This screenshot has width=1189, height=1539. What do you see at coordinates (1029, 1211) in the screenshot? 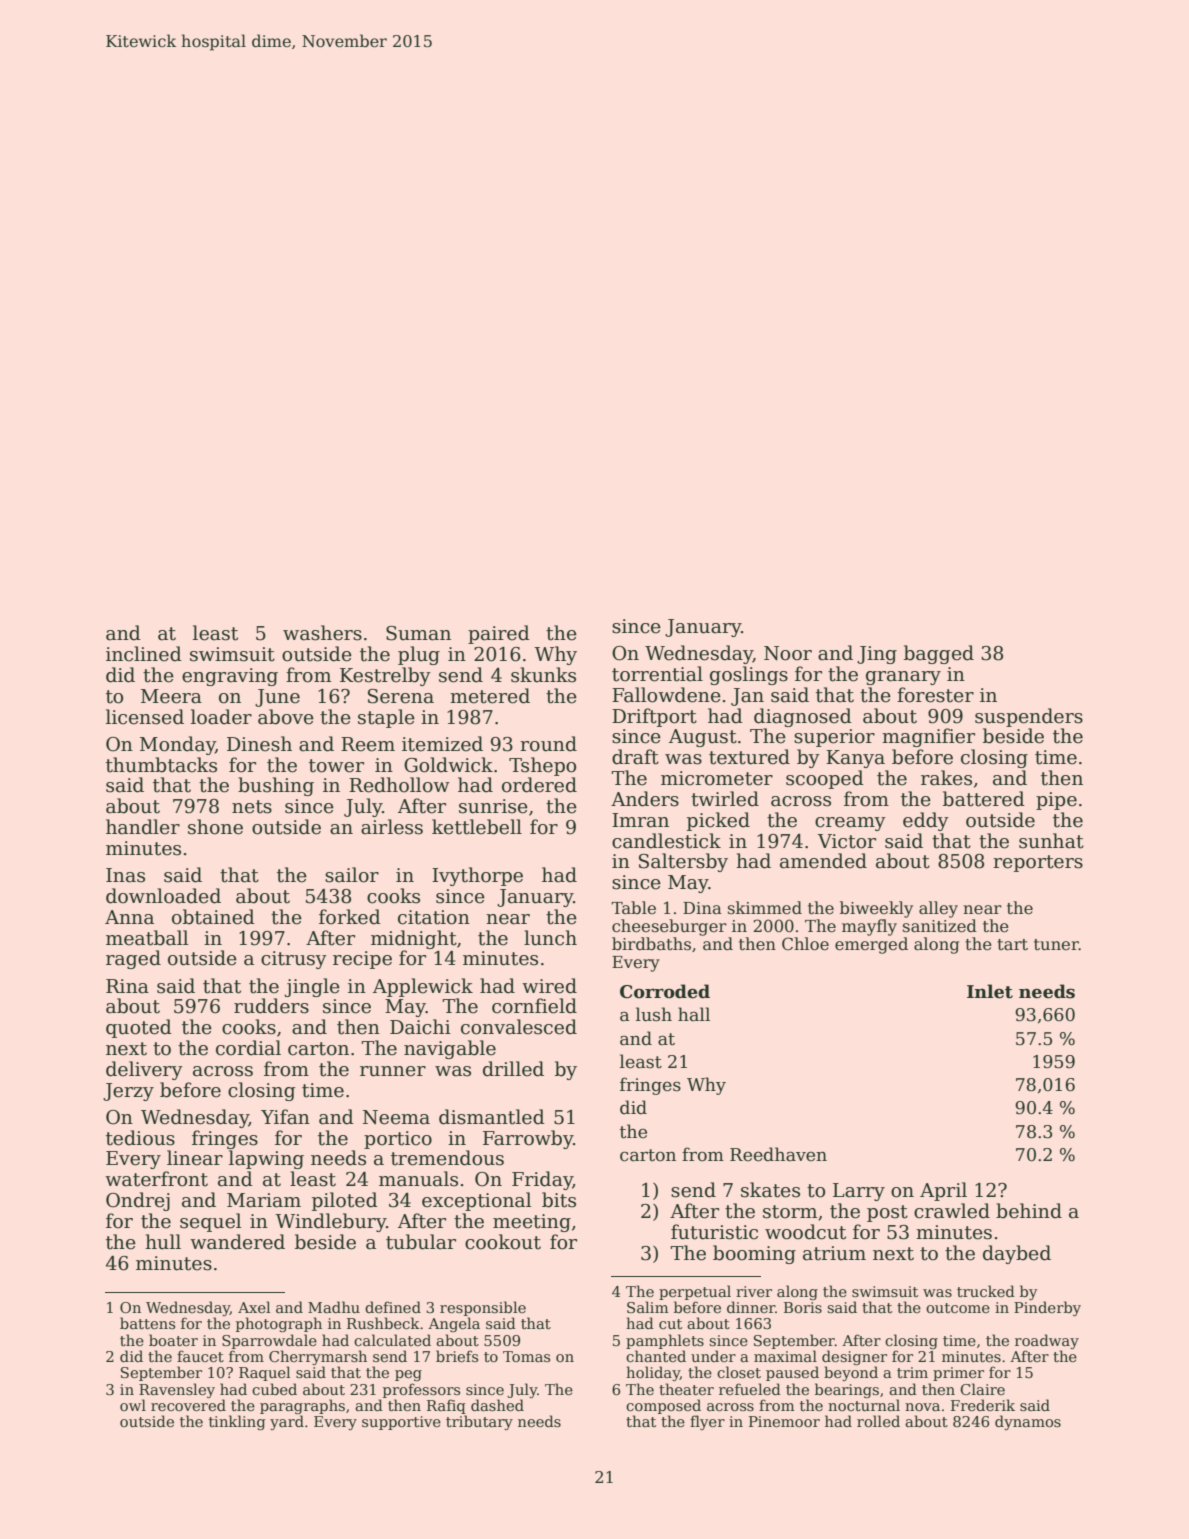
I see `behind` at bounding box center [1029, 1211].
